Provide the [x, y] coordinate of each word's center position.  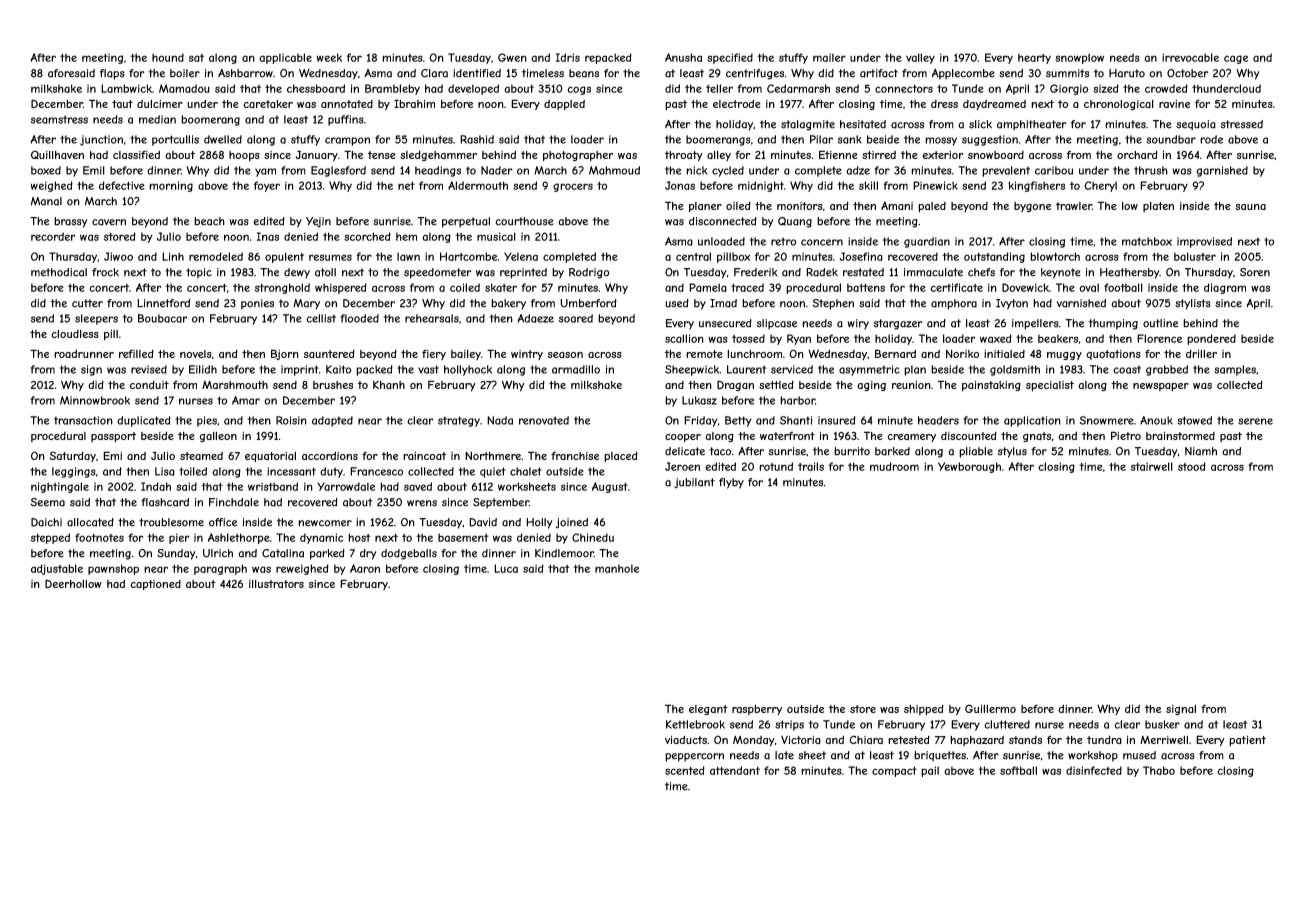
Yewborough [969, 467]
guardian [927, 242]
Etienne [838, 154]
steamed [201, 456]
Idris [568, 57]
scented [685, 770]
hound [168, 57]
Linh [173, 256]
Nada [500, 420]
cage [1236, 59]
